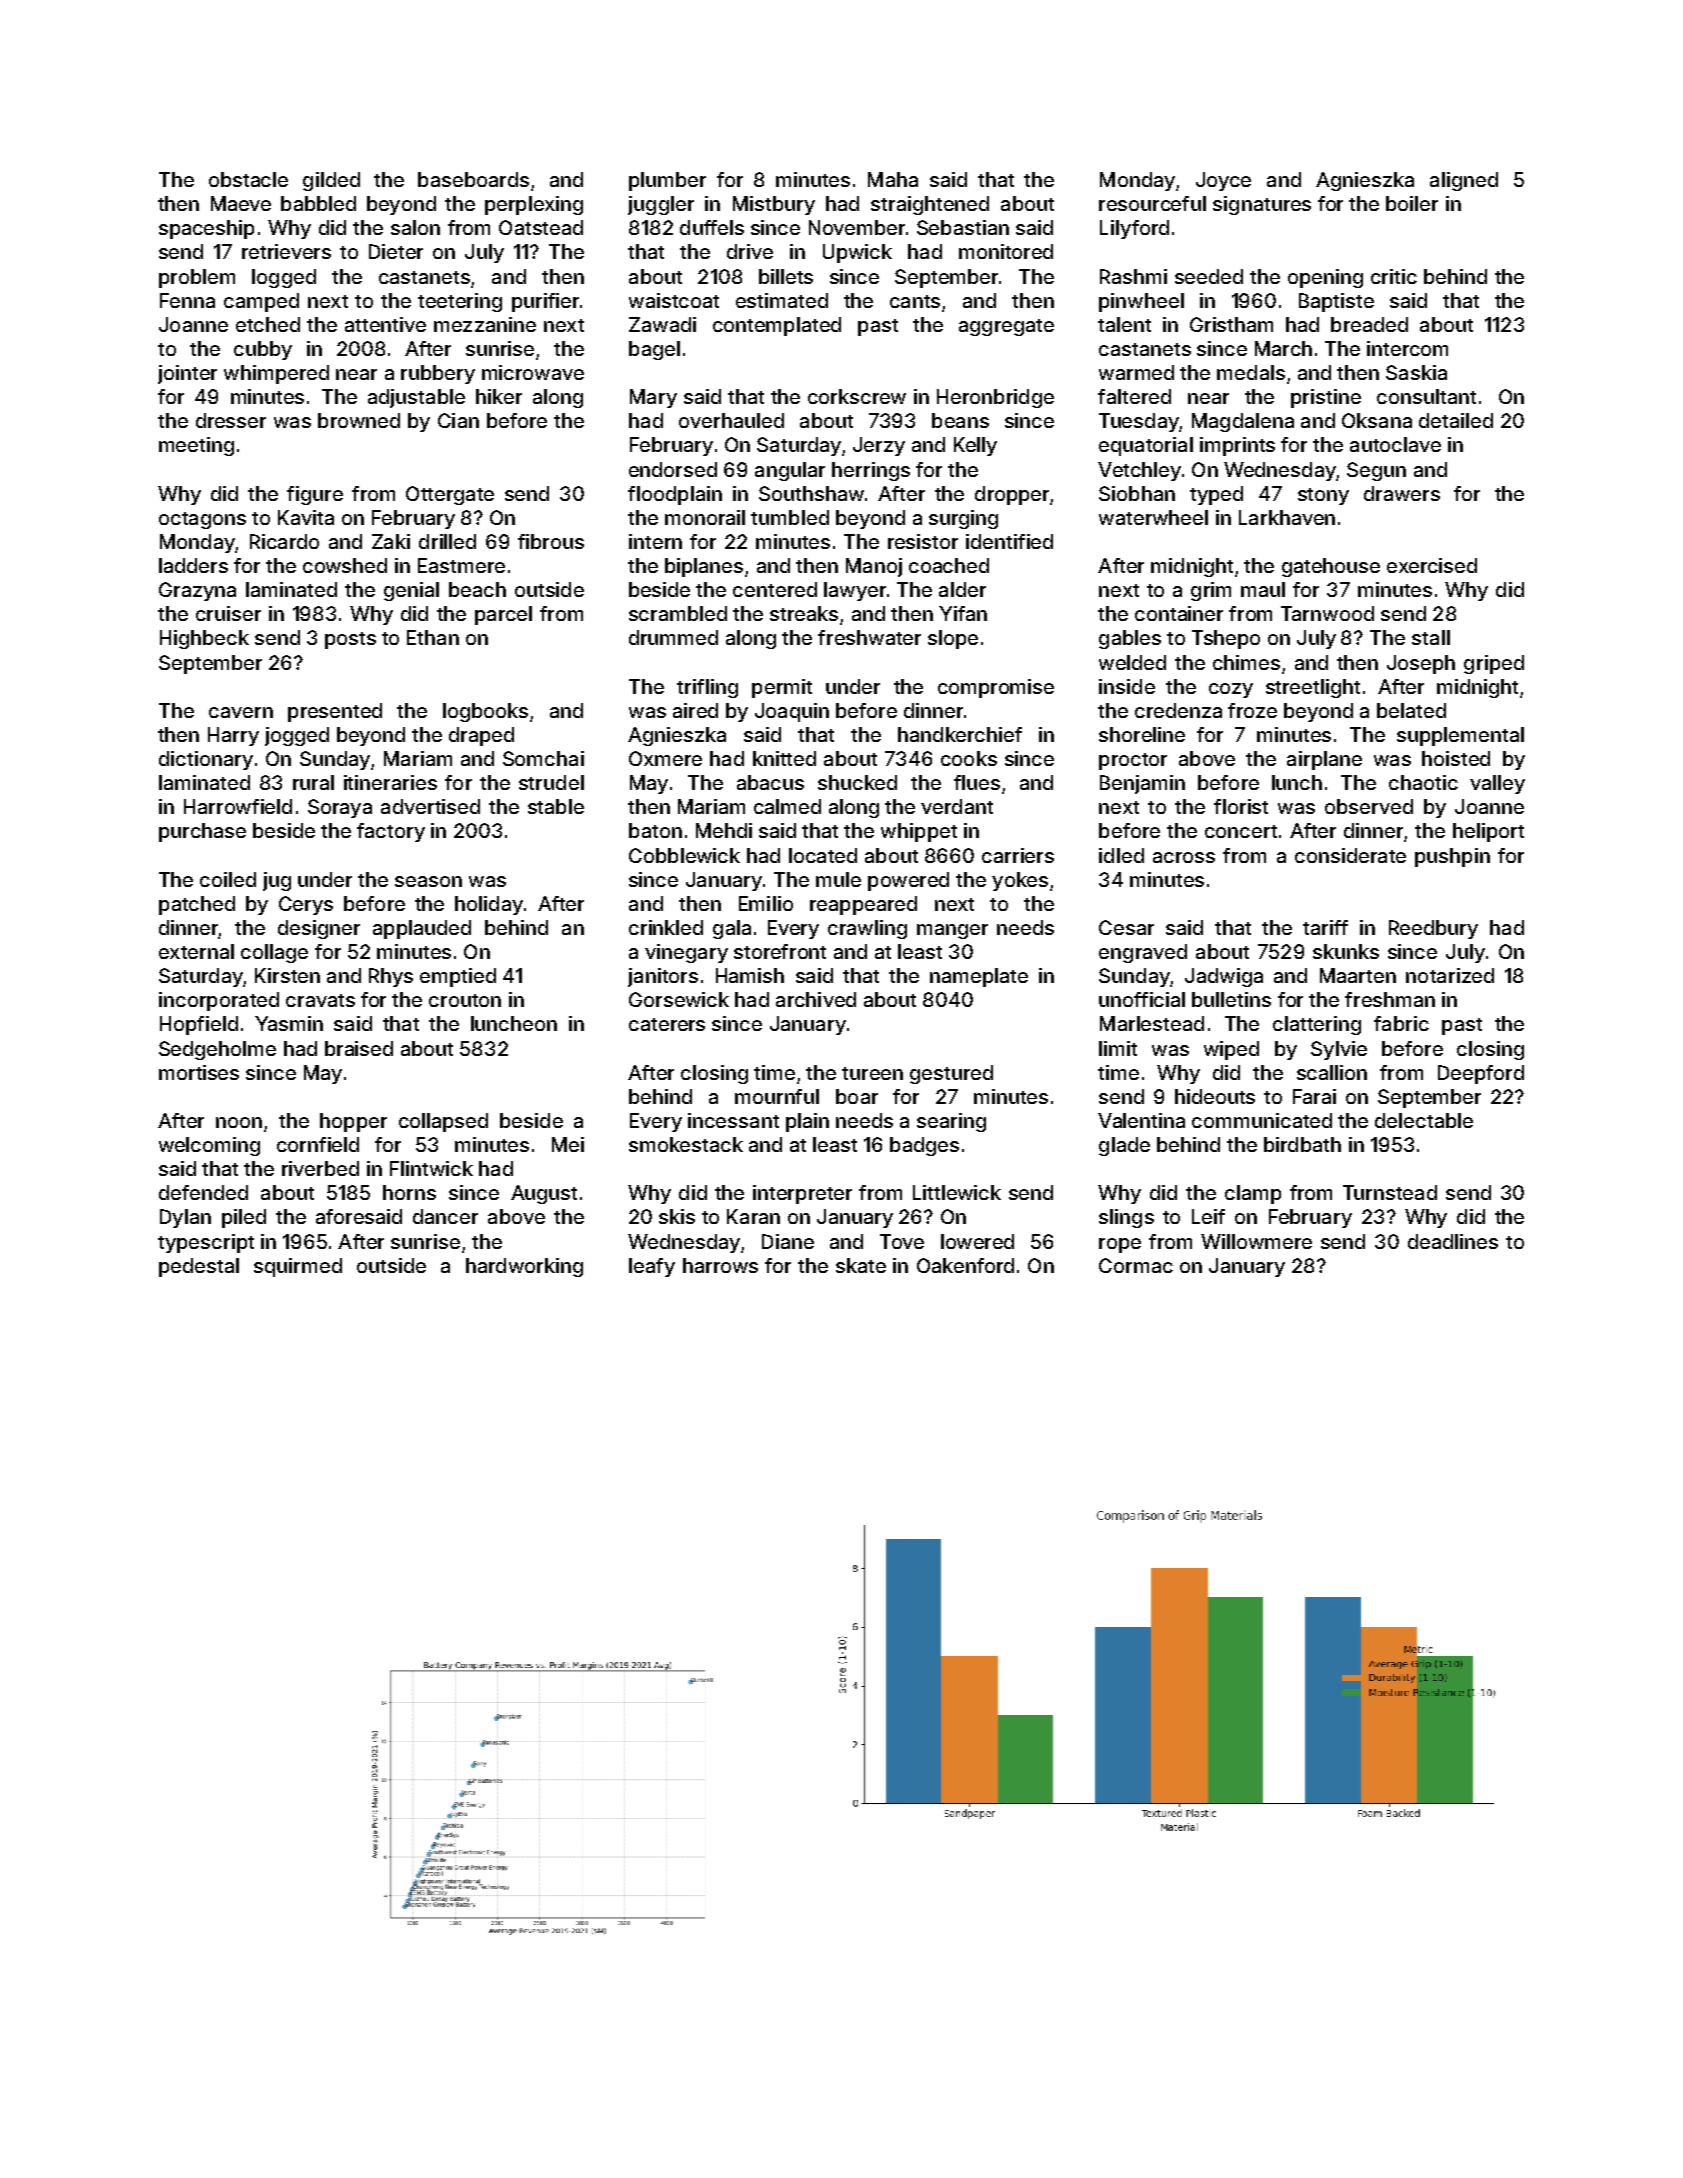  What do you see at coordinates (204, 639) in the image?
I see `Highbeck` at bounding box center [204, 639].
